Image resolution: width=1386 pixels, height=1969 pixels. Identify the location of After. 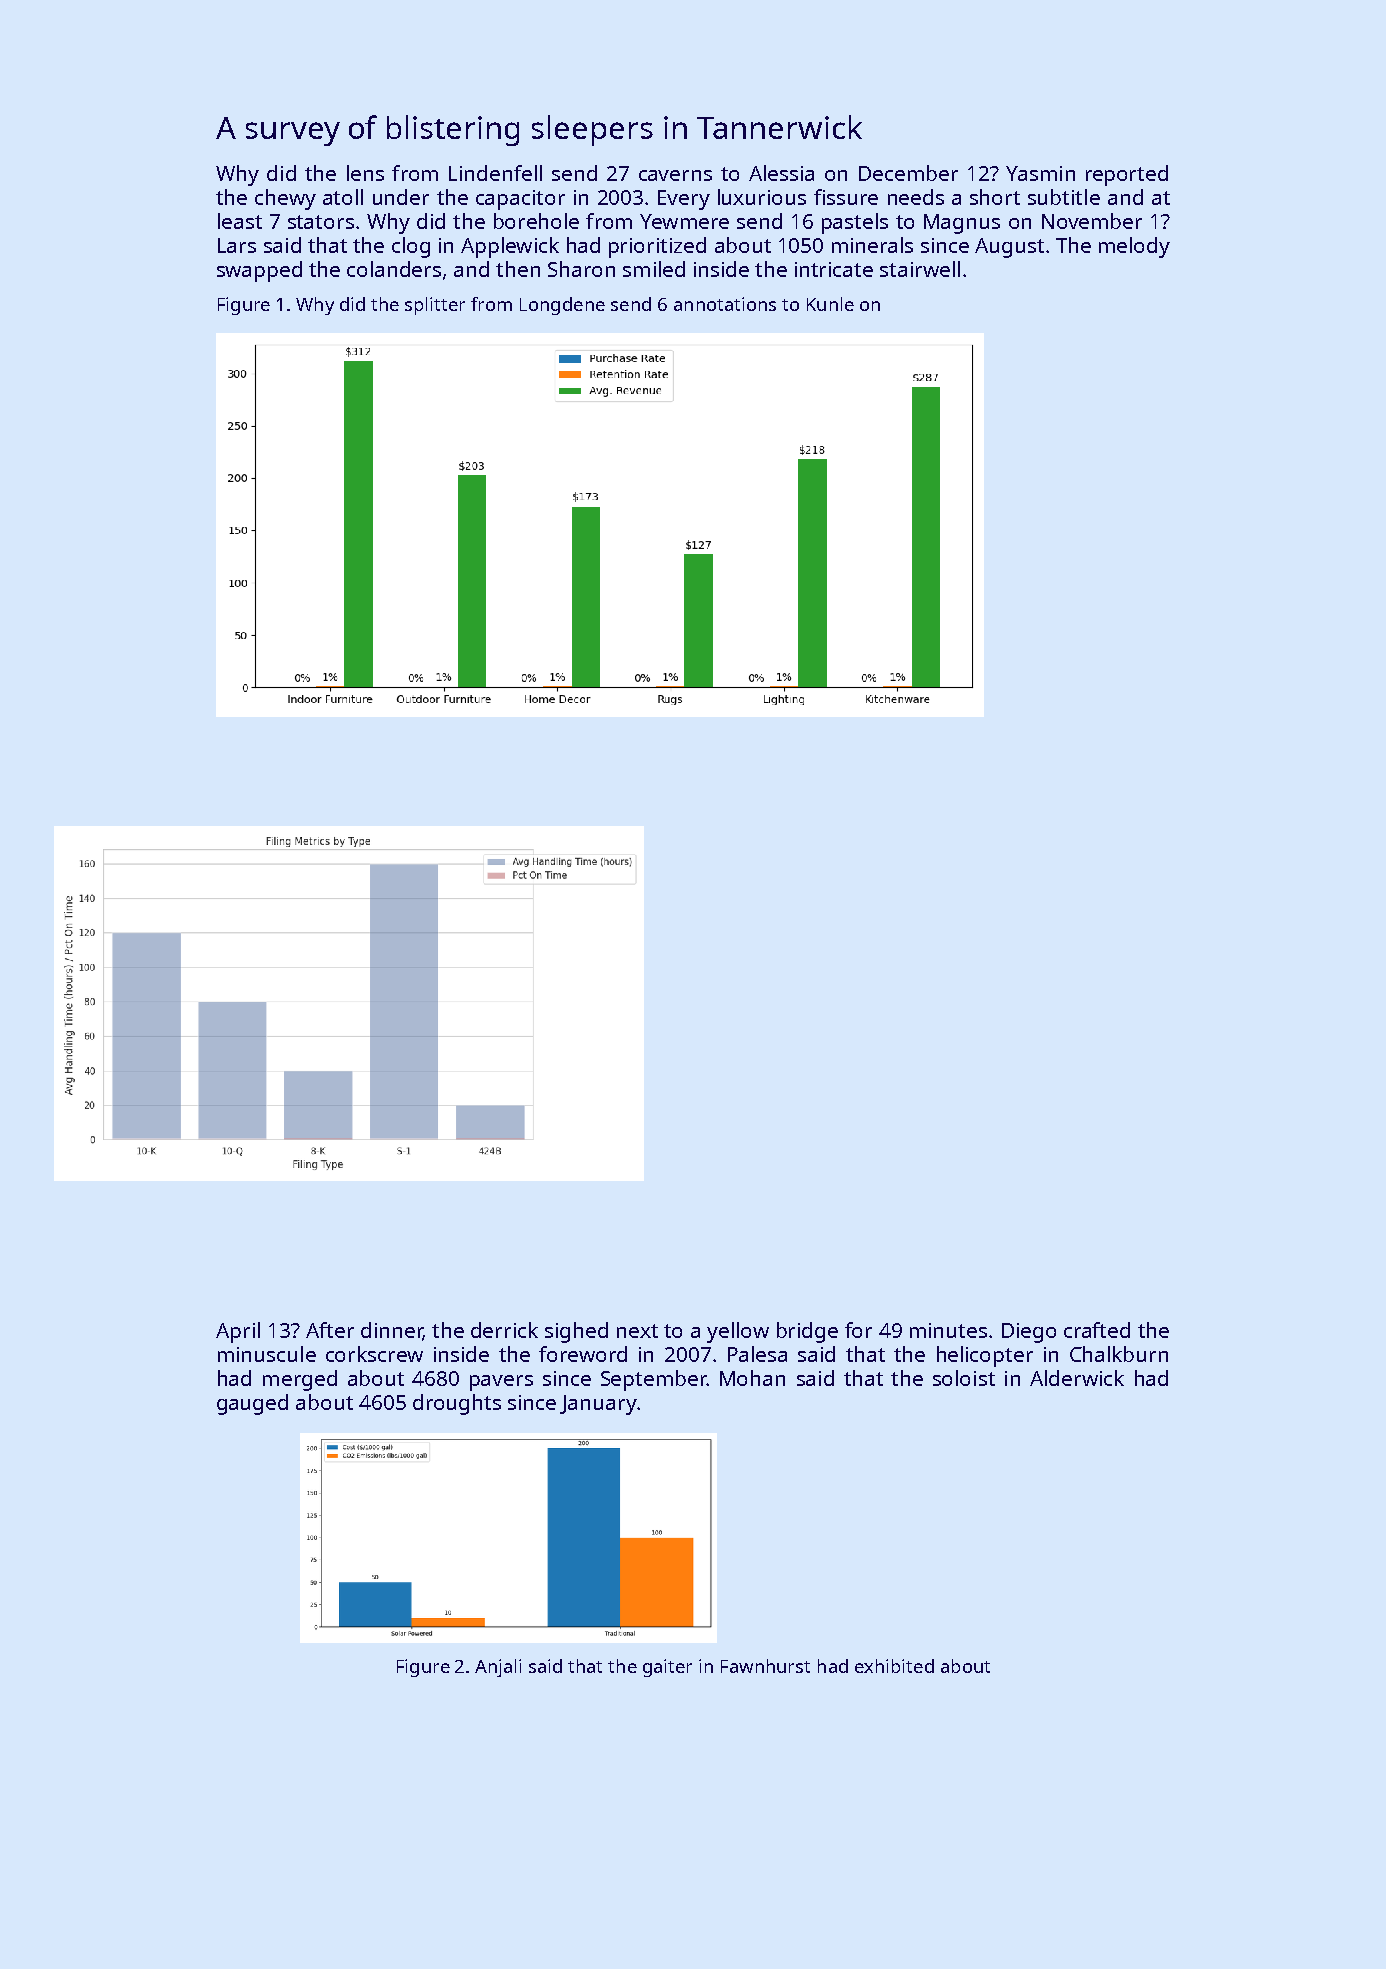
(330, 1330).
